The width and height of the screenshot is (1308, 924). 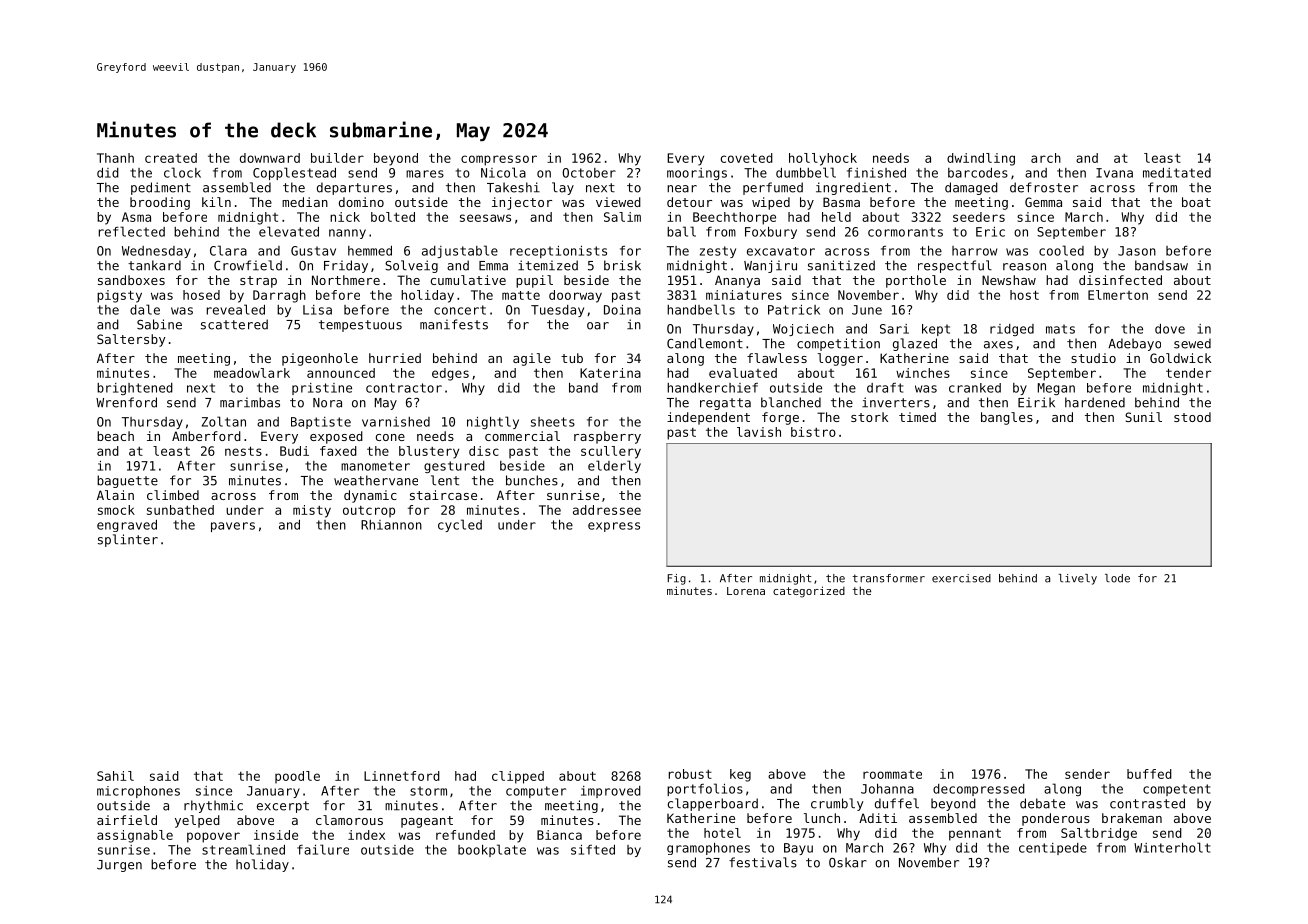 What do you see at coordinates (135, 836) in the screenshot?
I see `assignable` at bounding box center [135, 836].
